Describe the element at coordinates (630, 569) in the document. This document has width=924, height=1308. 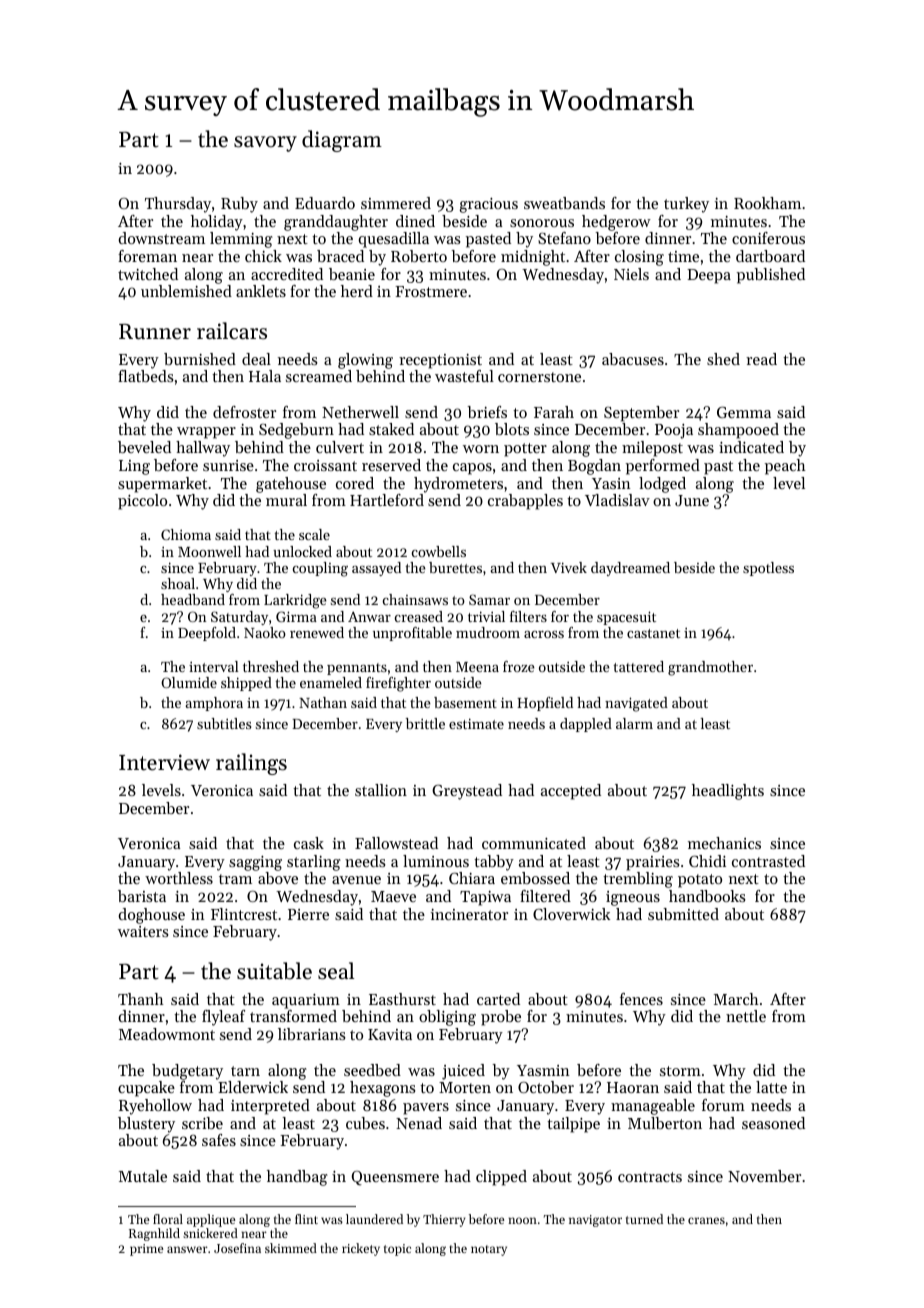
I see `daydreamed` at that location.
